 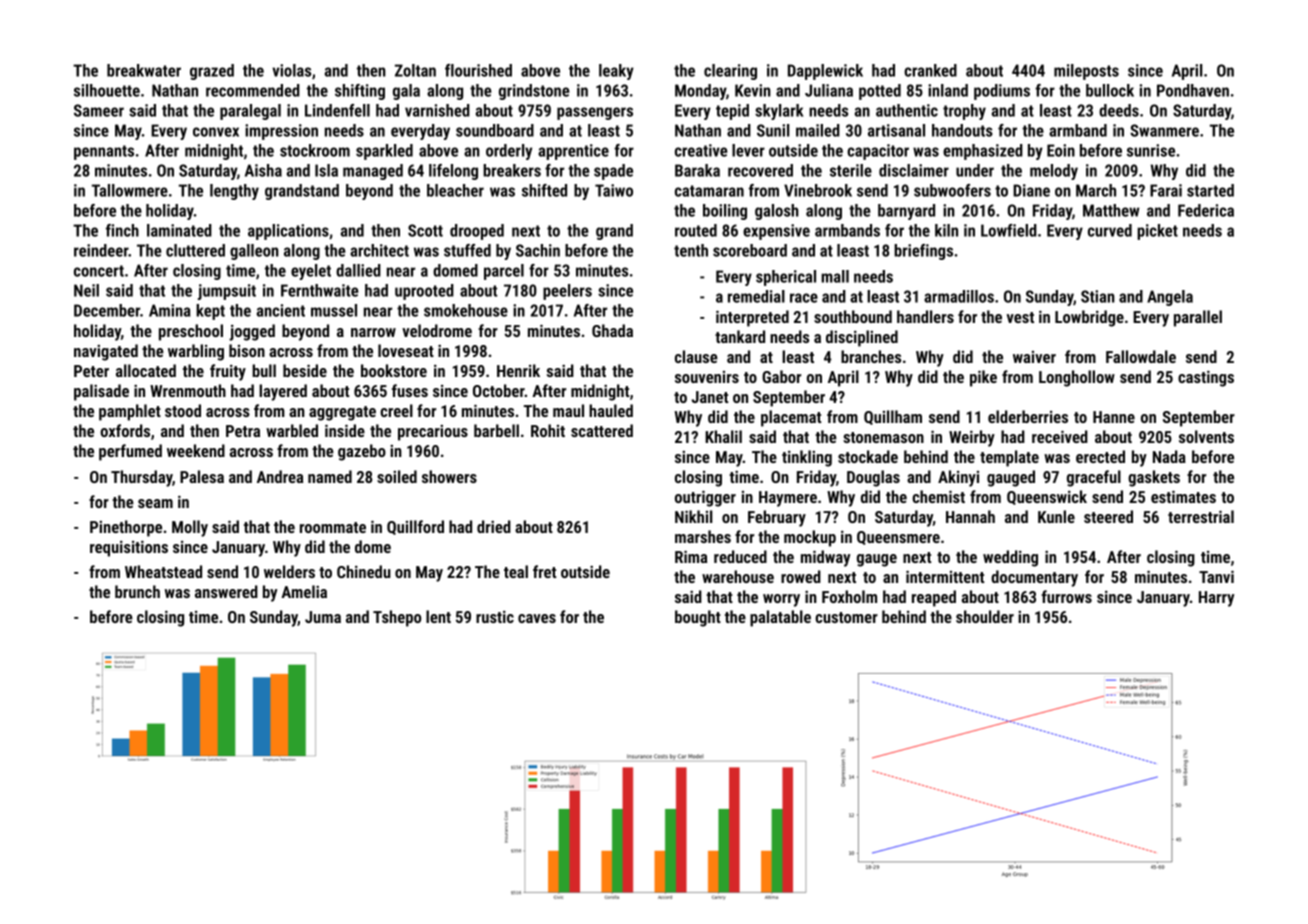 I want to click on Khalil, so click(x=723, y=436).
